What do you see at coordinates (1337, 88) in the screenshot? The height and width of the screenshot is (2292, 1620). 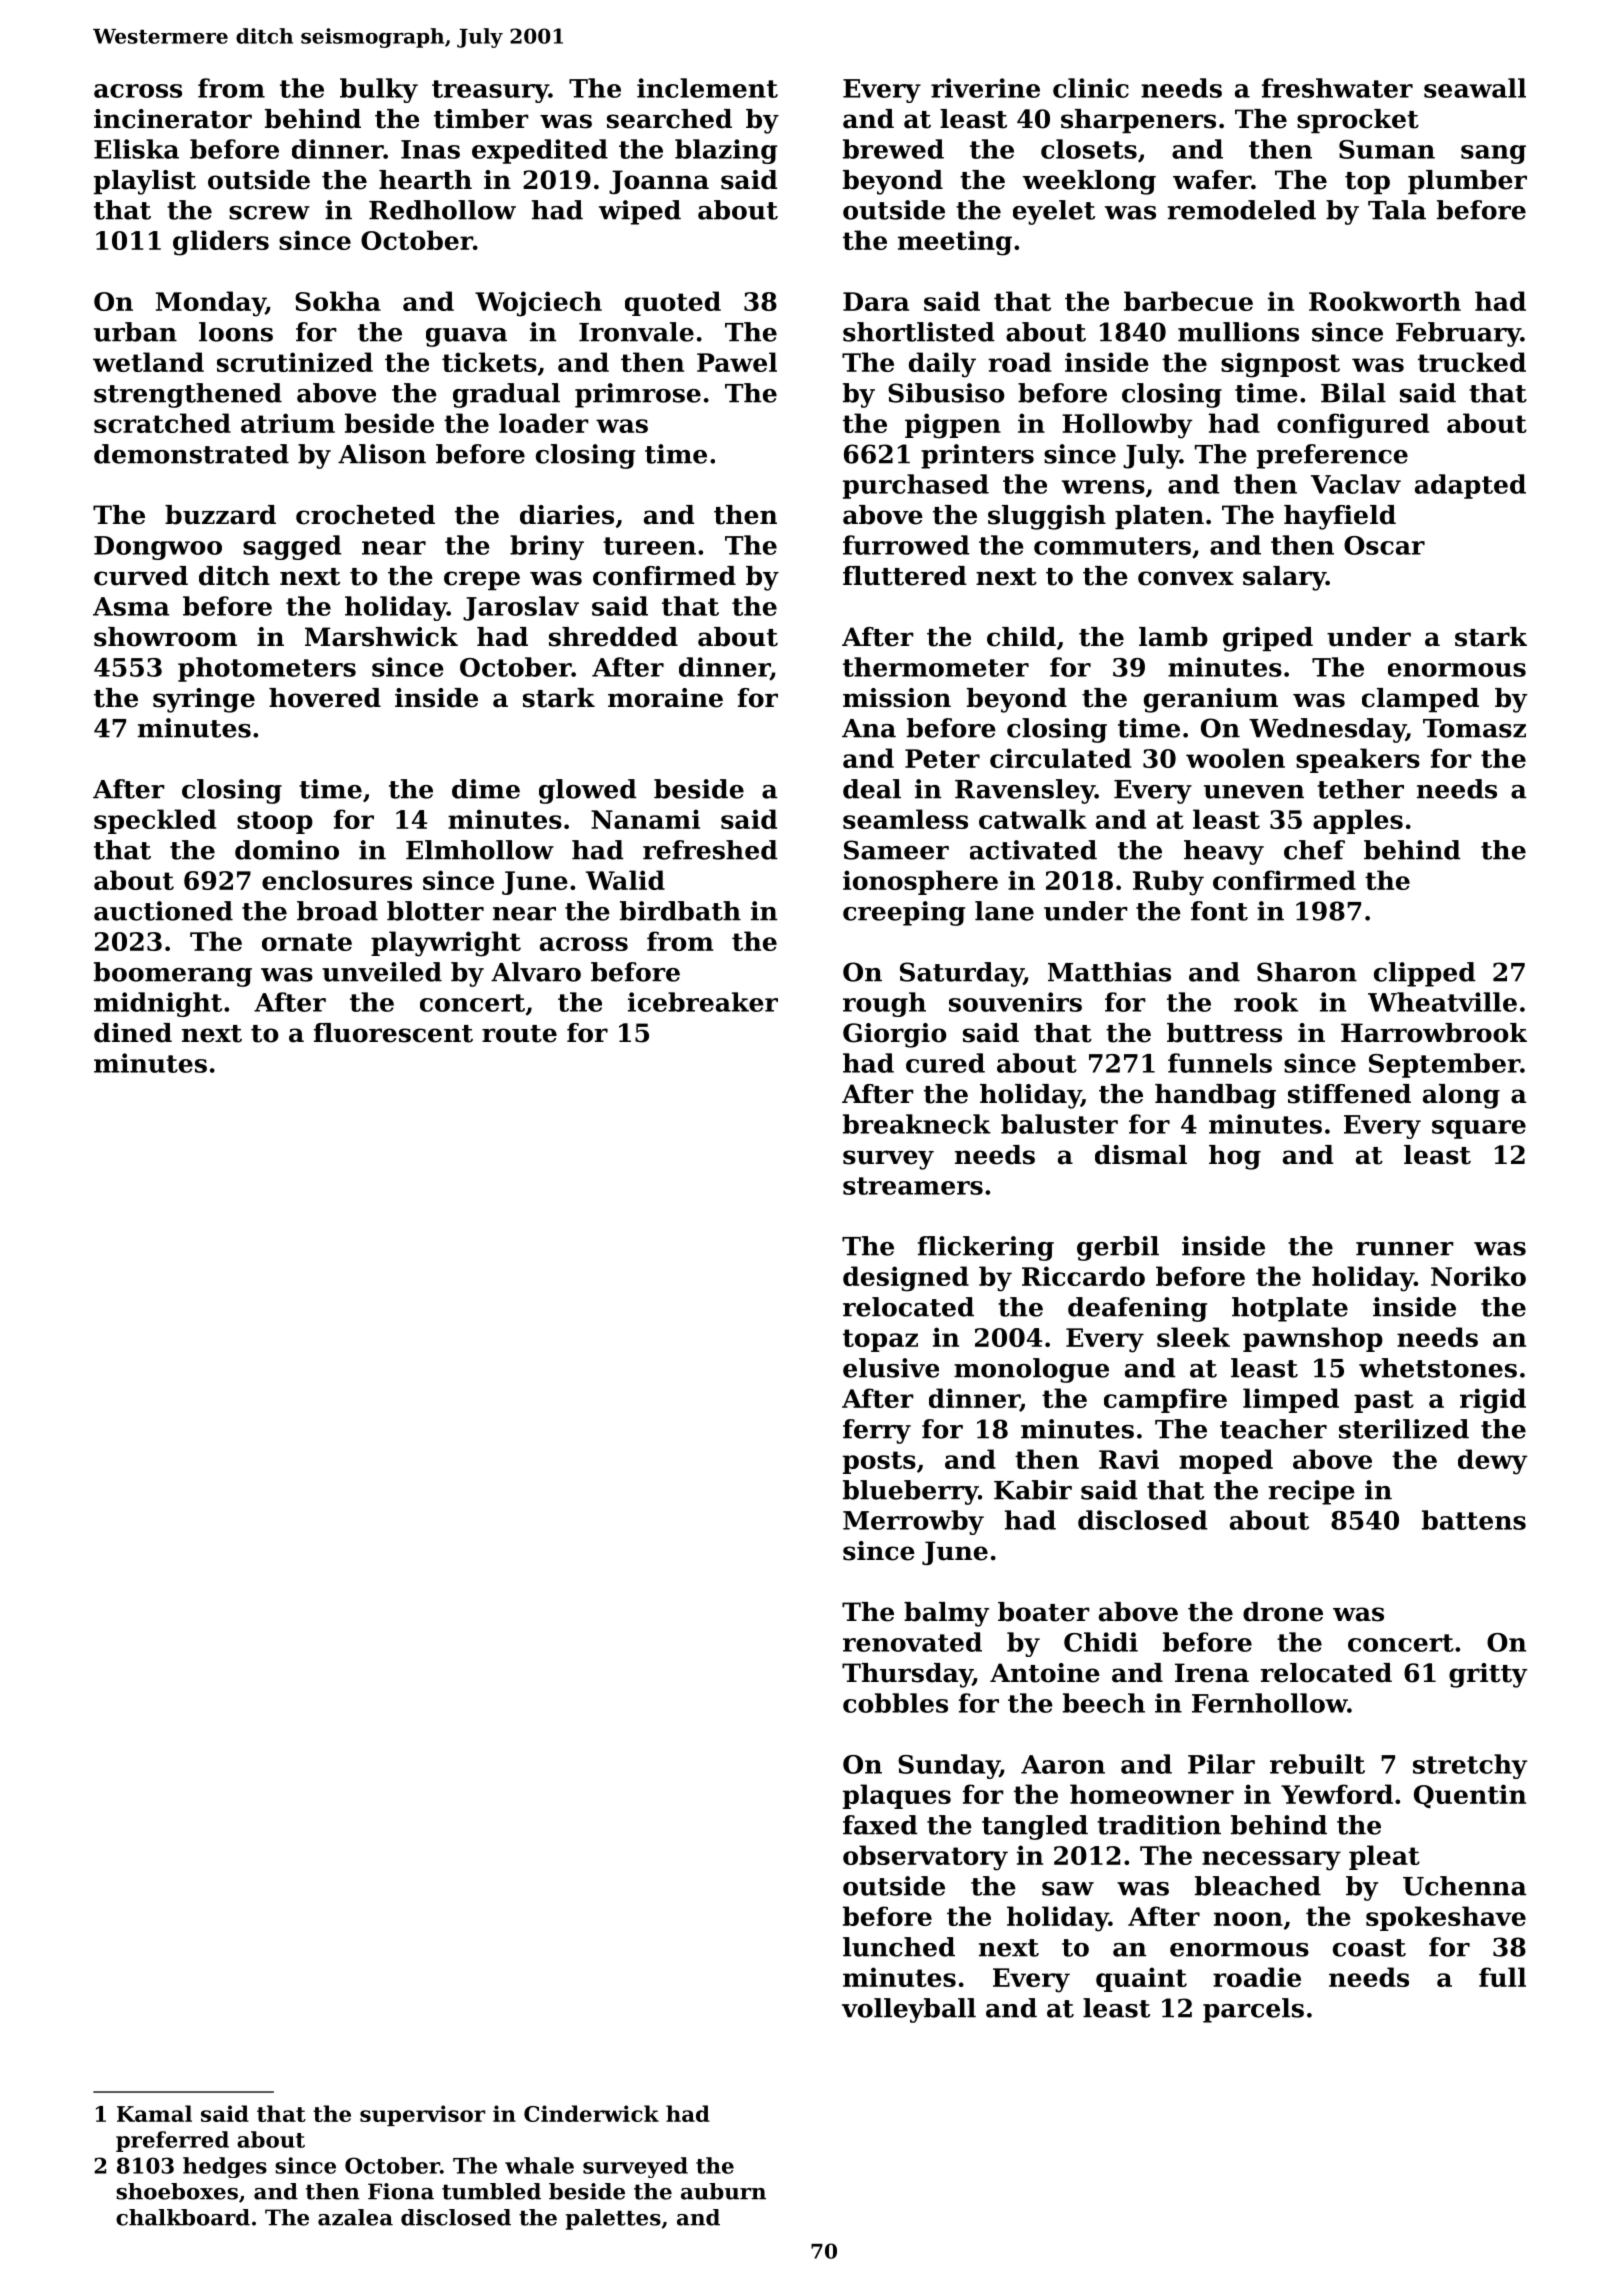 I see `freshwater` at bounding box center [1337, 88].
